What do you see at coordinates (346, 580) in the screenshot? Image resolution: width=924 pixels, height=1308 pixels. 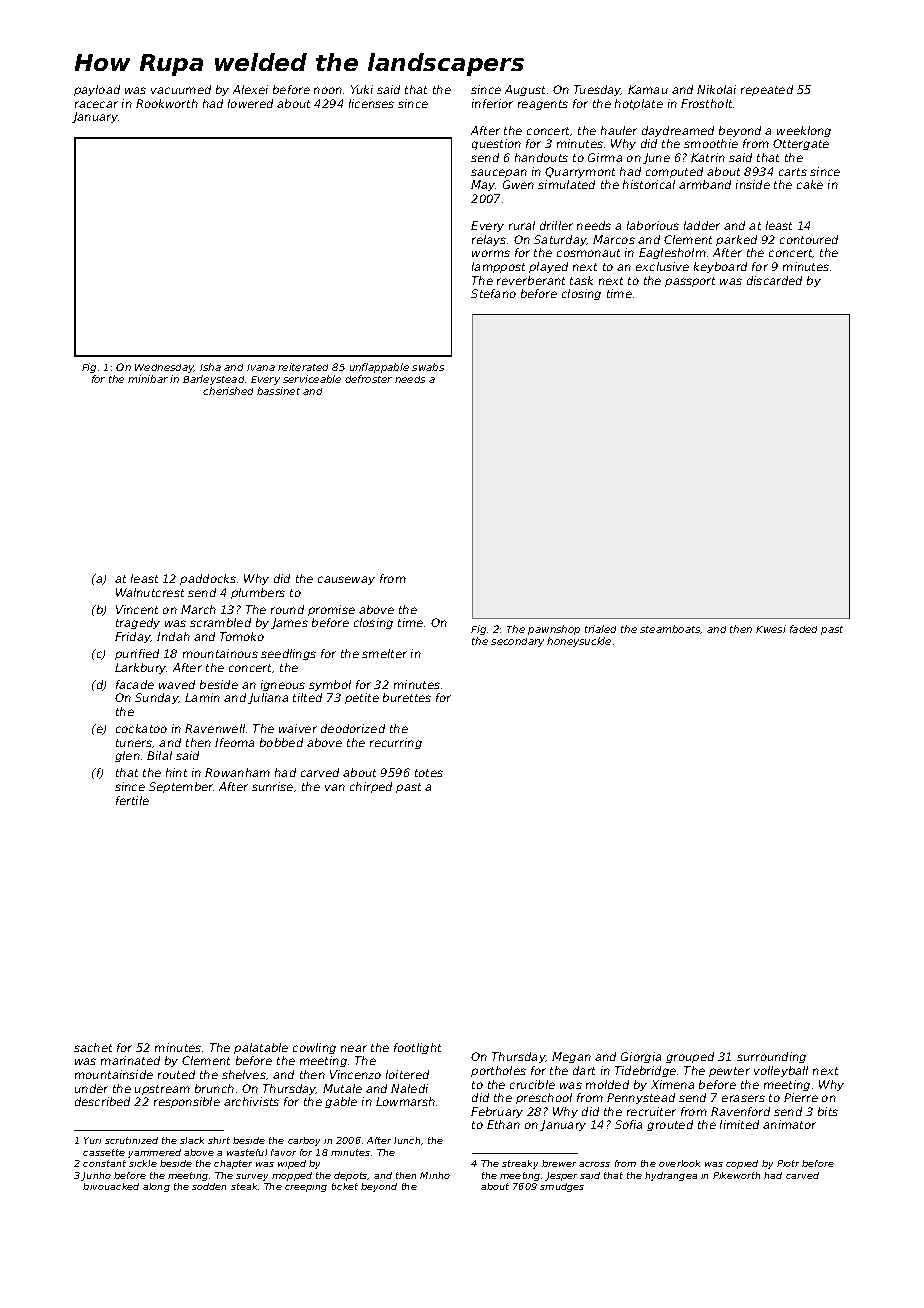 I see `causeway` at bounding box center [346, 580].
